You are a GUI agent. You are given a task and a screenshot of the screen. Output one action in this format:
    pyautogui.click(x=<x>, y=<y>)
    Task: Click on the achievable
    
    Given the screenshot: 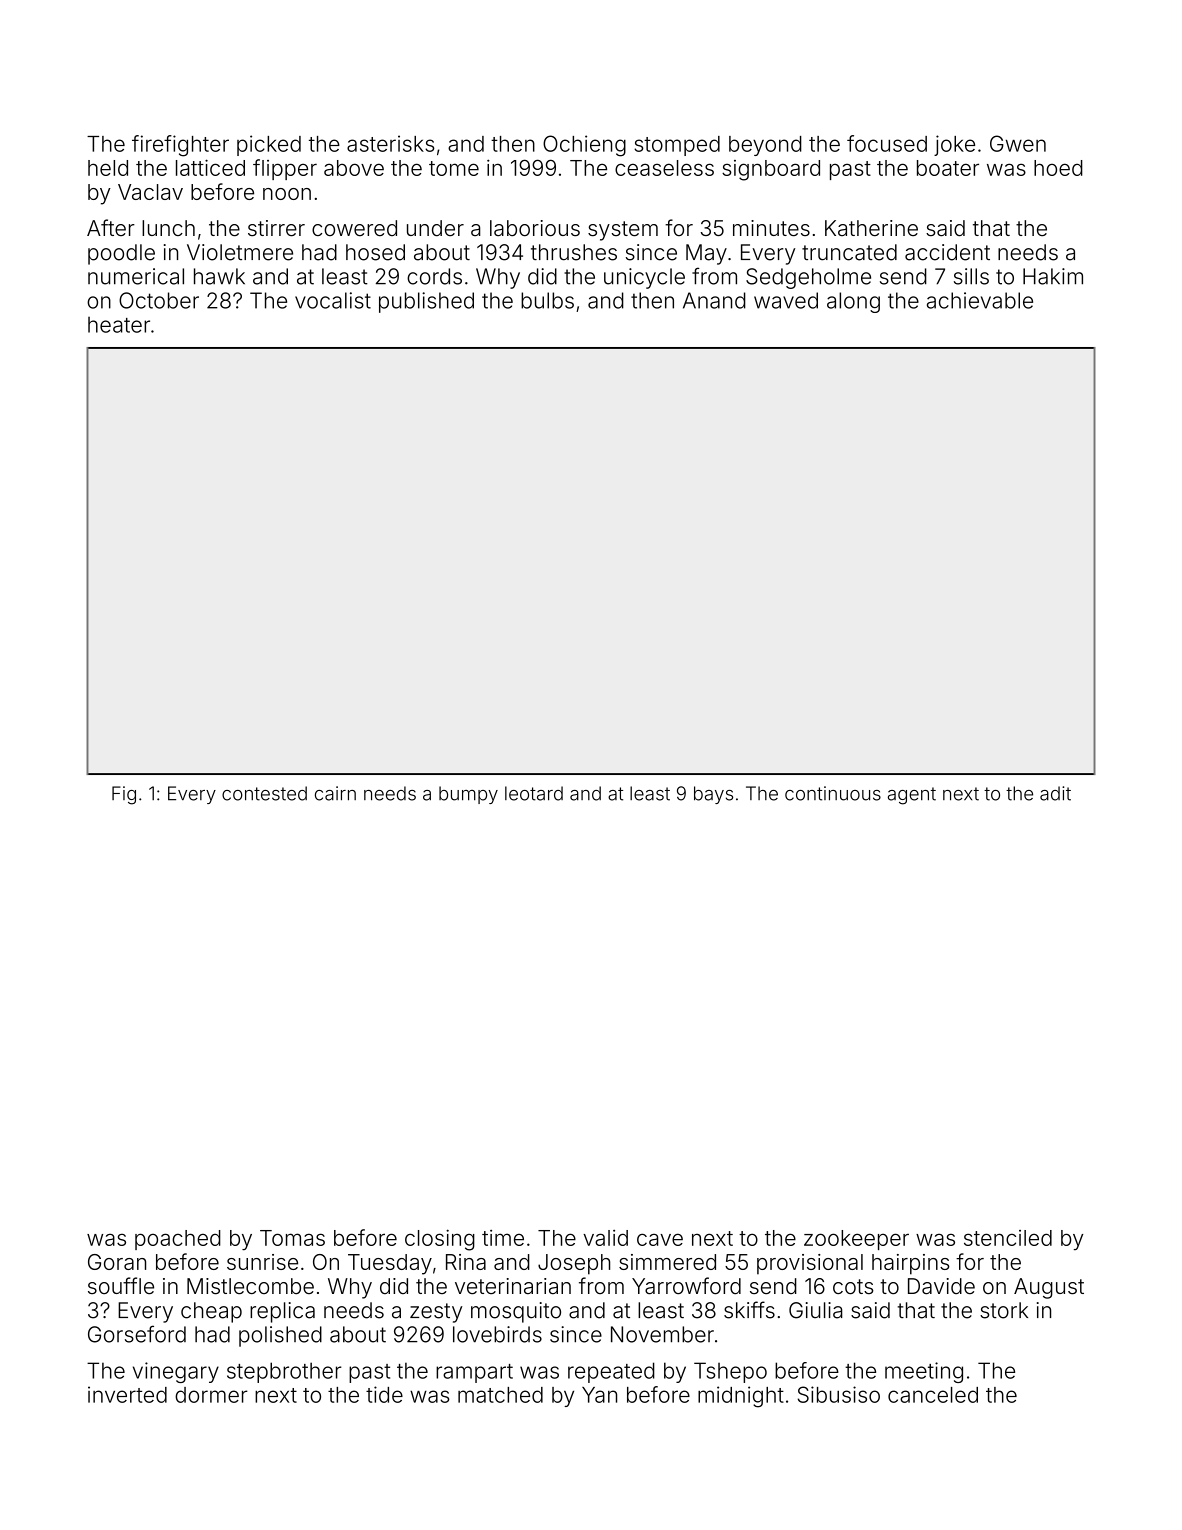 What is the action you would take?
    pyautogui.click(x=980, y=300)
